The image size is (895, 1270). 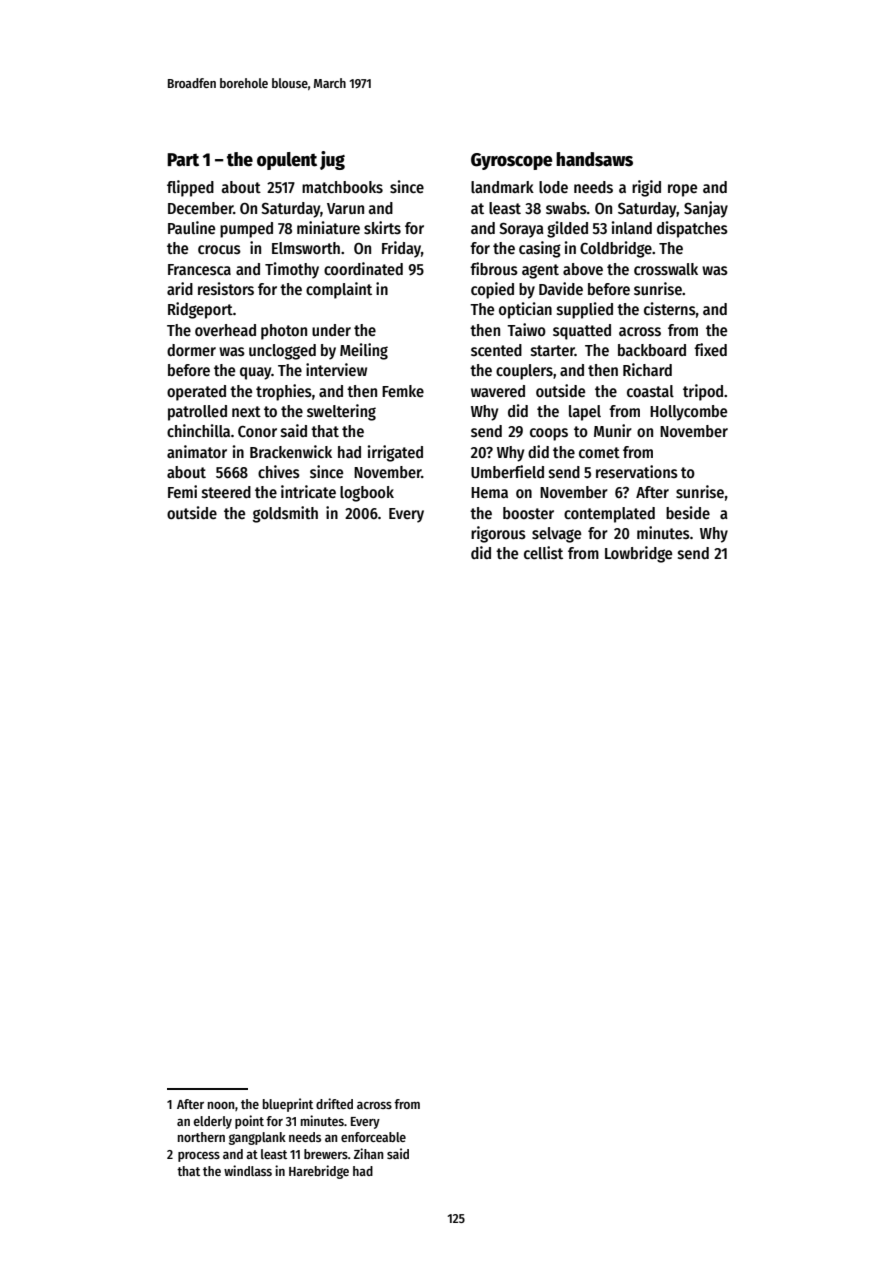 I want to click on Lowbridge, so click(x=638, y=554).
